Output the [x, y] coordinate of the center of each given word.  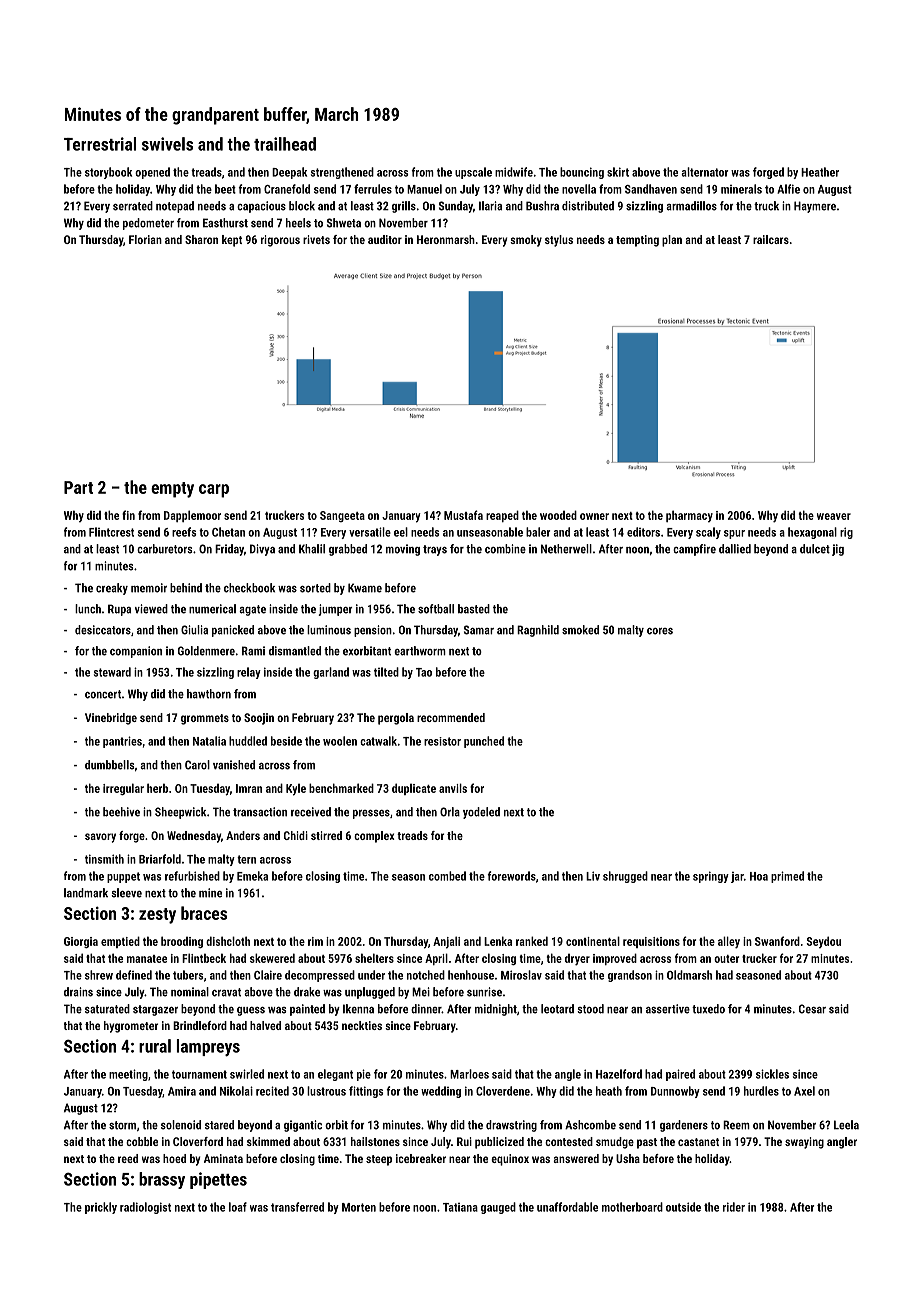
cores [660, 631]
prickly [101, 1208]
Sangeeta [342, 516]
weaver [834, 516]
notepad [175, 207]
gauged [498, 1208]
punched [484, 742]
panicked [233, 631]
